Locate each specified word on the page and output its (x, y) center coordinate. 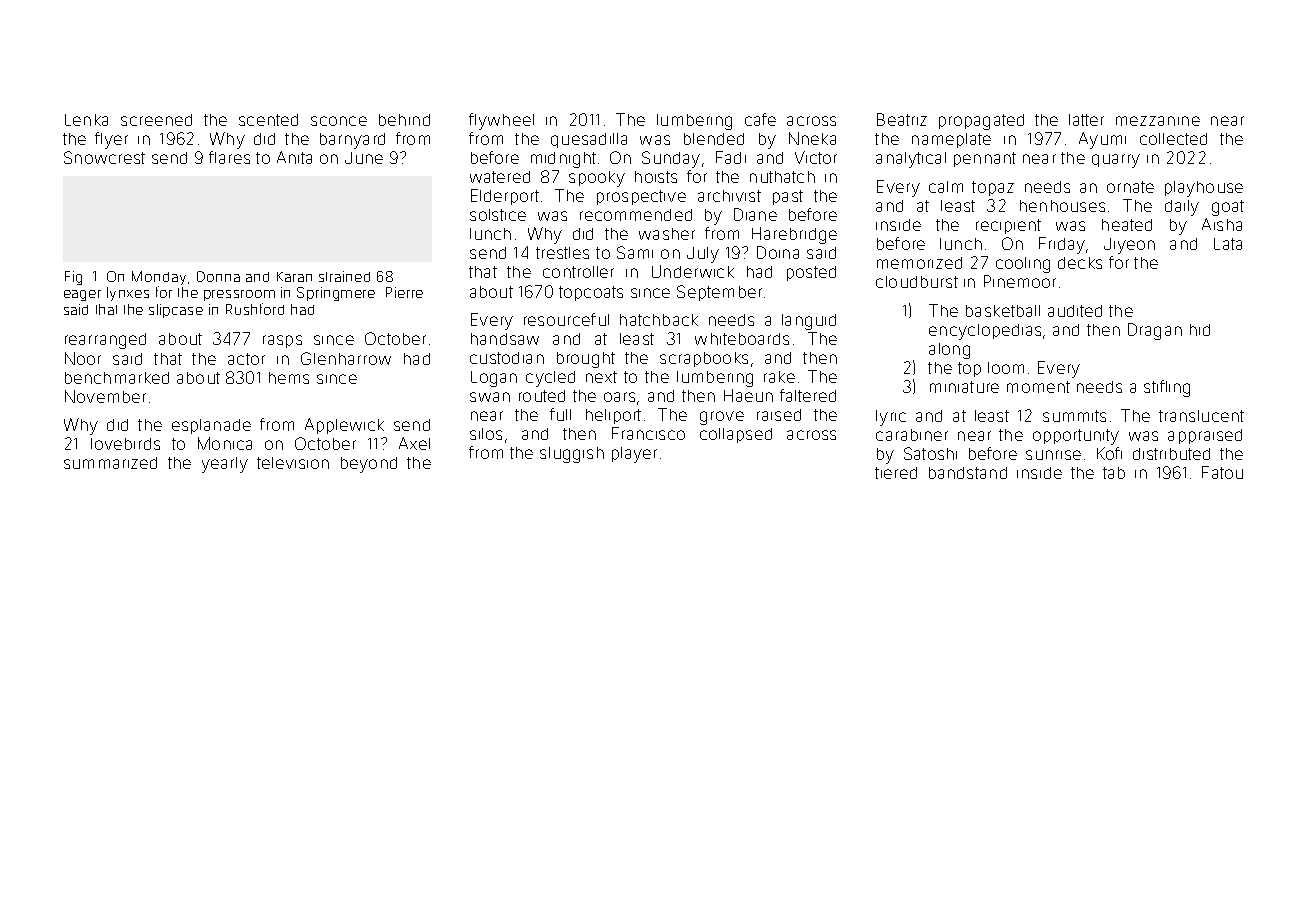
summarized (110, 463)
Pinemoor (1020, 281)
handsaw (505, 339)
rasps (282, 341)
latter (1086, 120)
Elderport (505, 197)
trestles (562, 253)
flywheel (501, 121)
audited (1075, 311)
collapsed (736, 435)
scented (268, 120)
